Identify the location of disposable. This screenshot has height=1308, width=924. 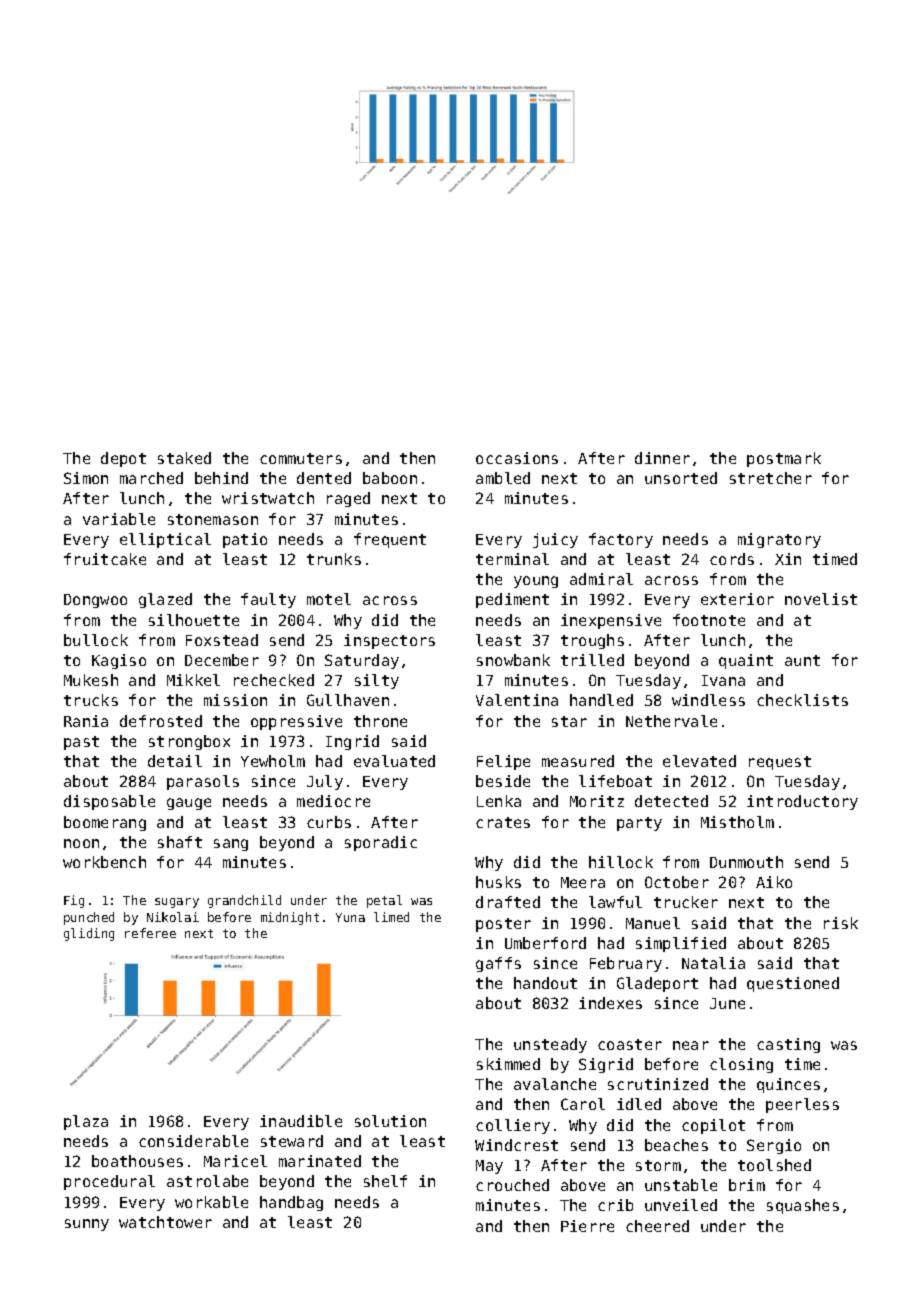
(109, 802).
